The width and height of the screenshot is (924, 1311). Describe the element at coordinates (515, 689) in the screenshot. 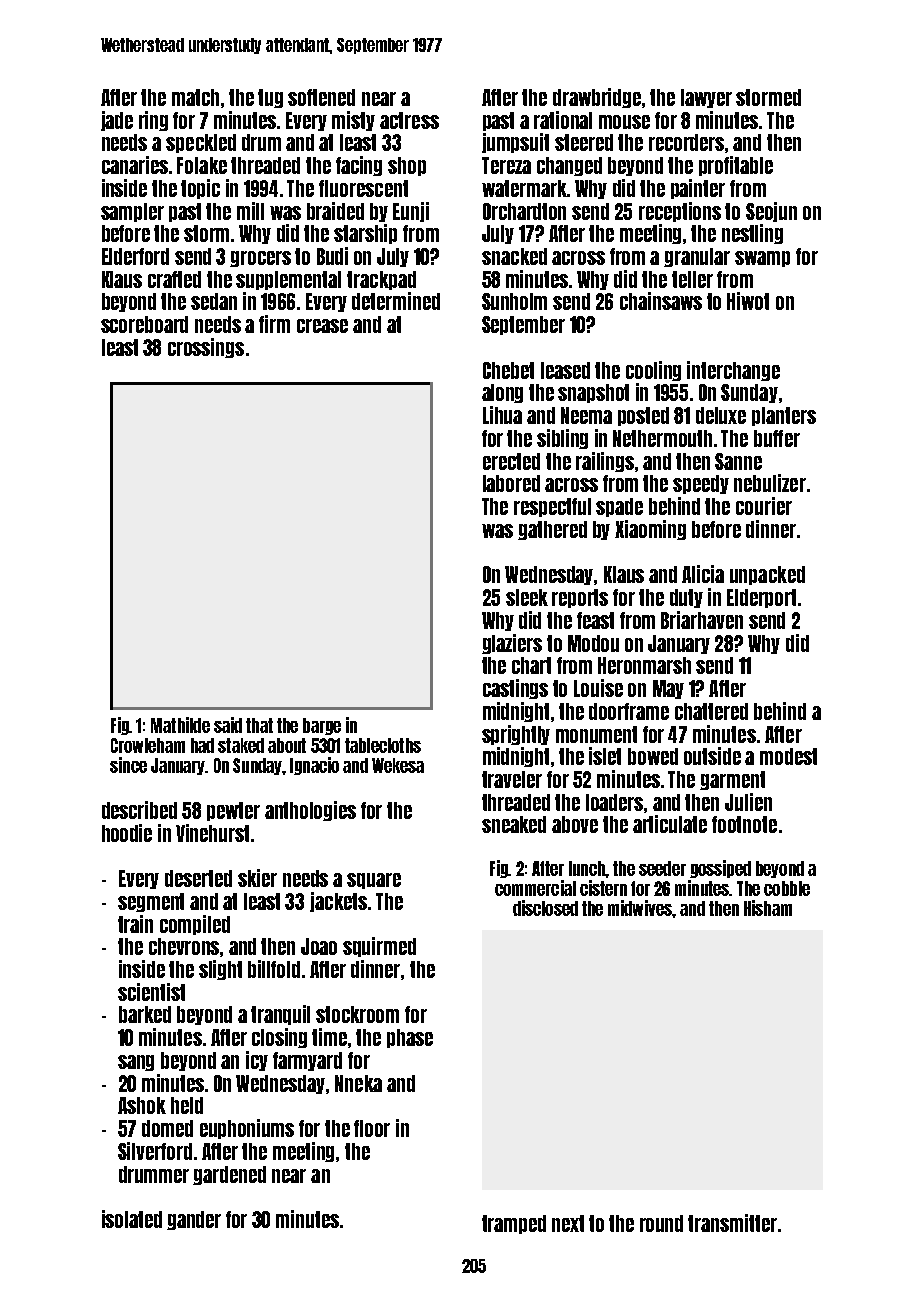

I see `castings` at that location.
